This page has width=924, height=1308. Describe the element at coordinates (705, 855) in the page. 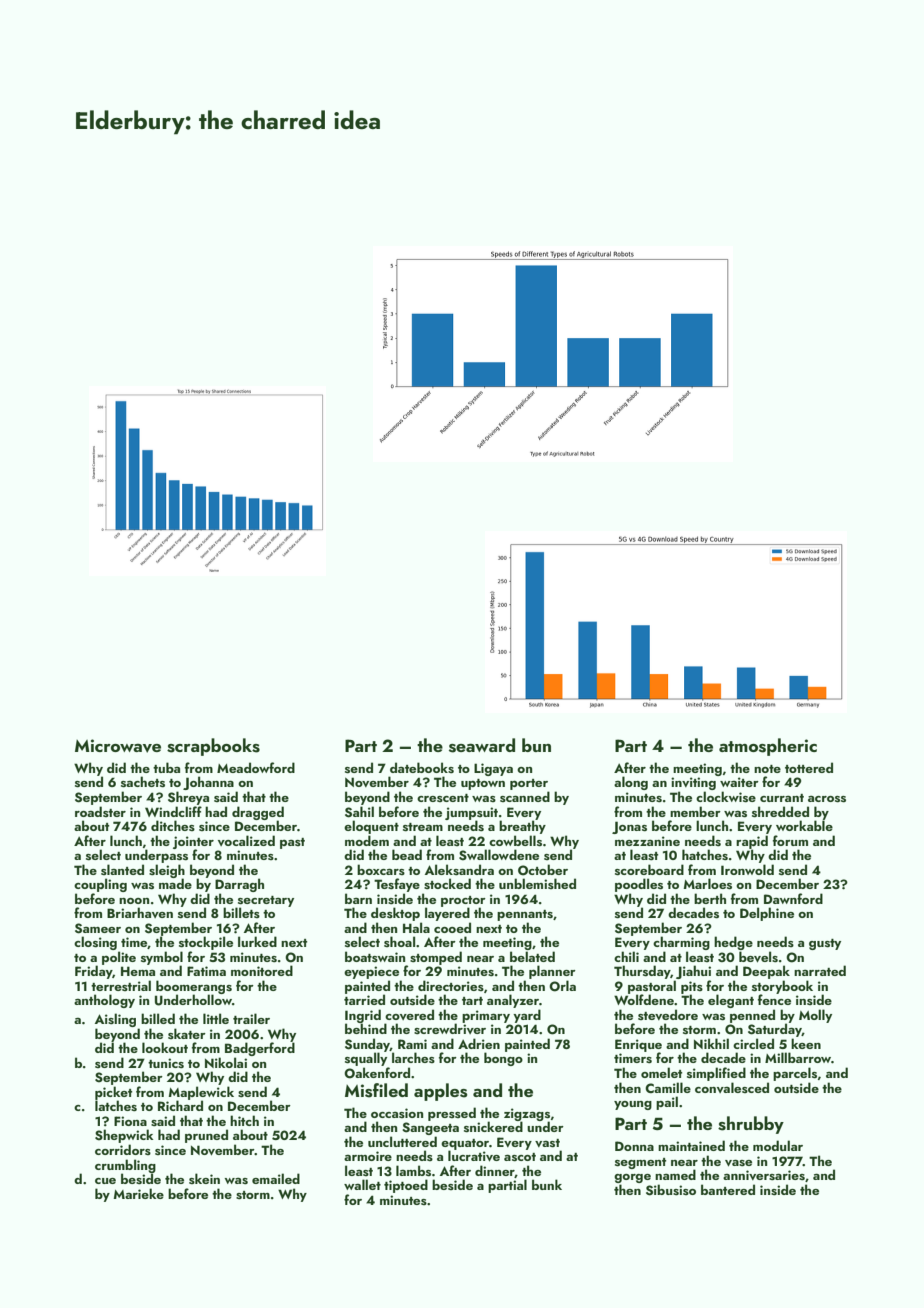

I see `hatches` at that location.
